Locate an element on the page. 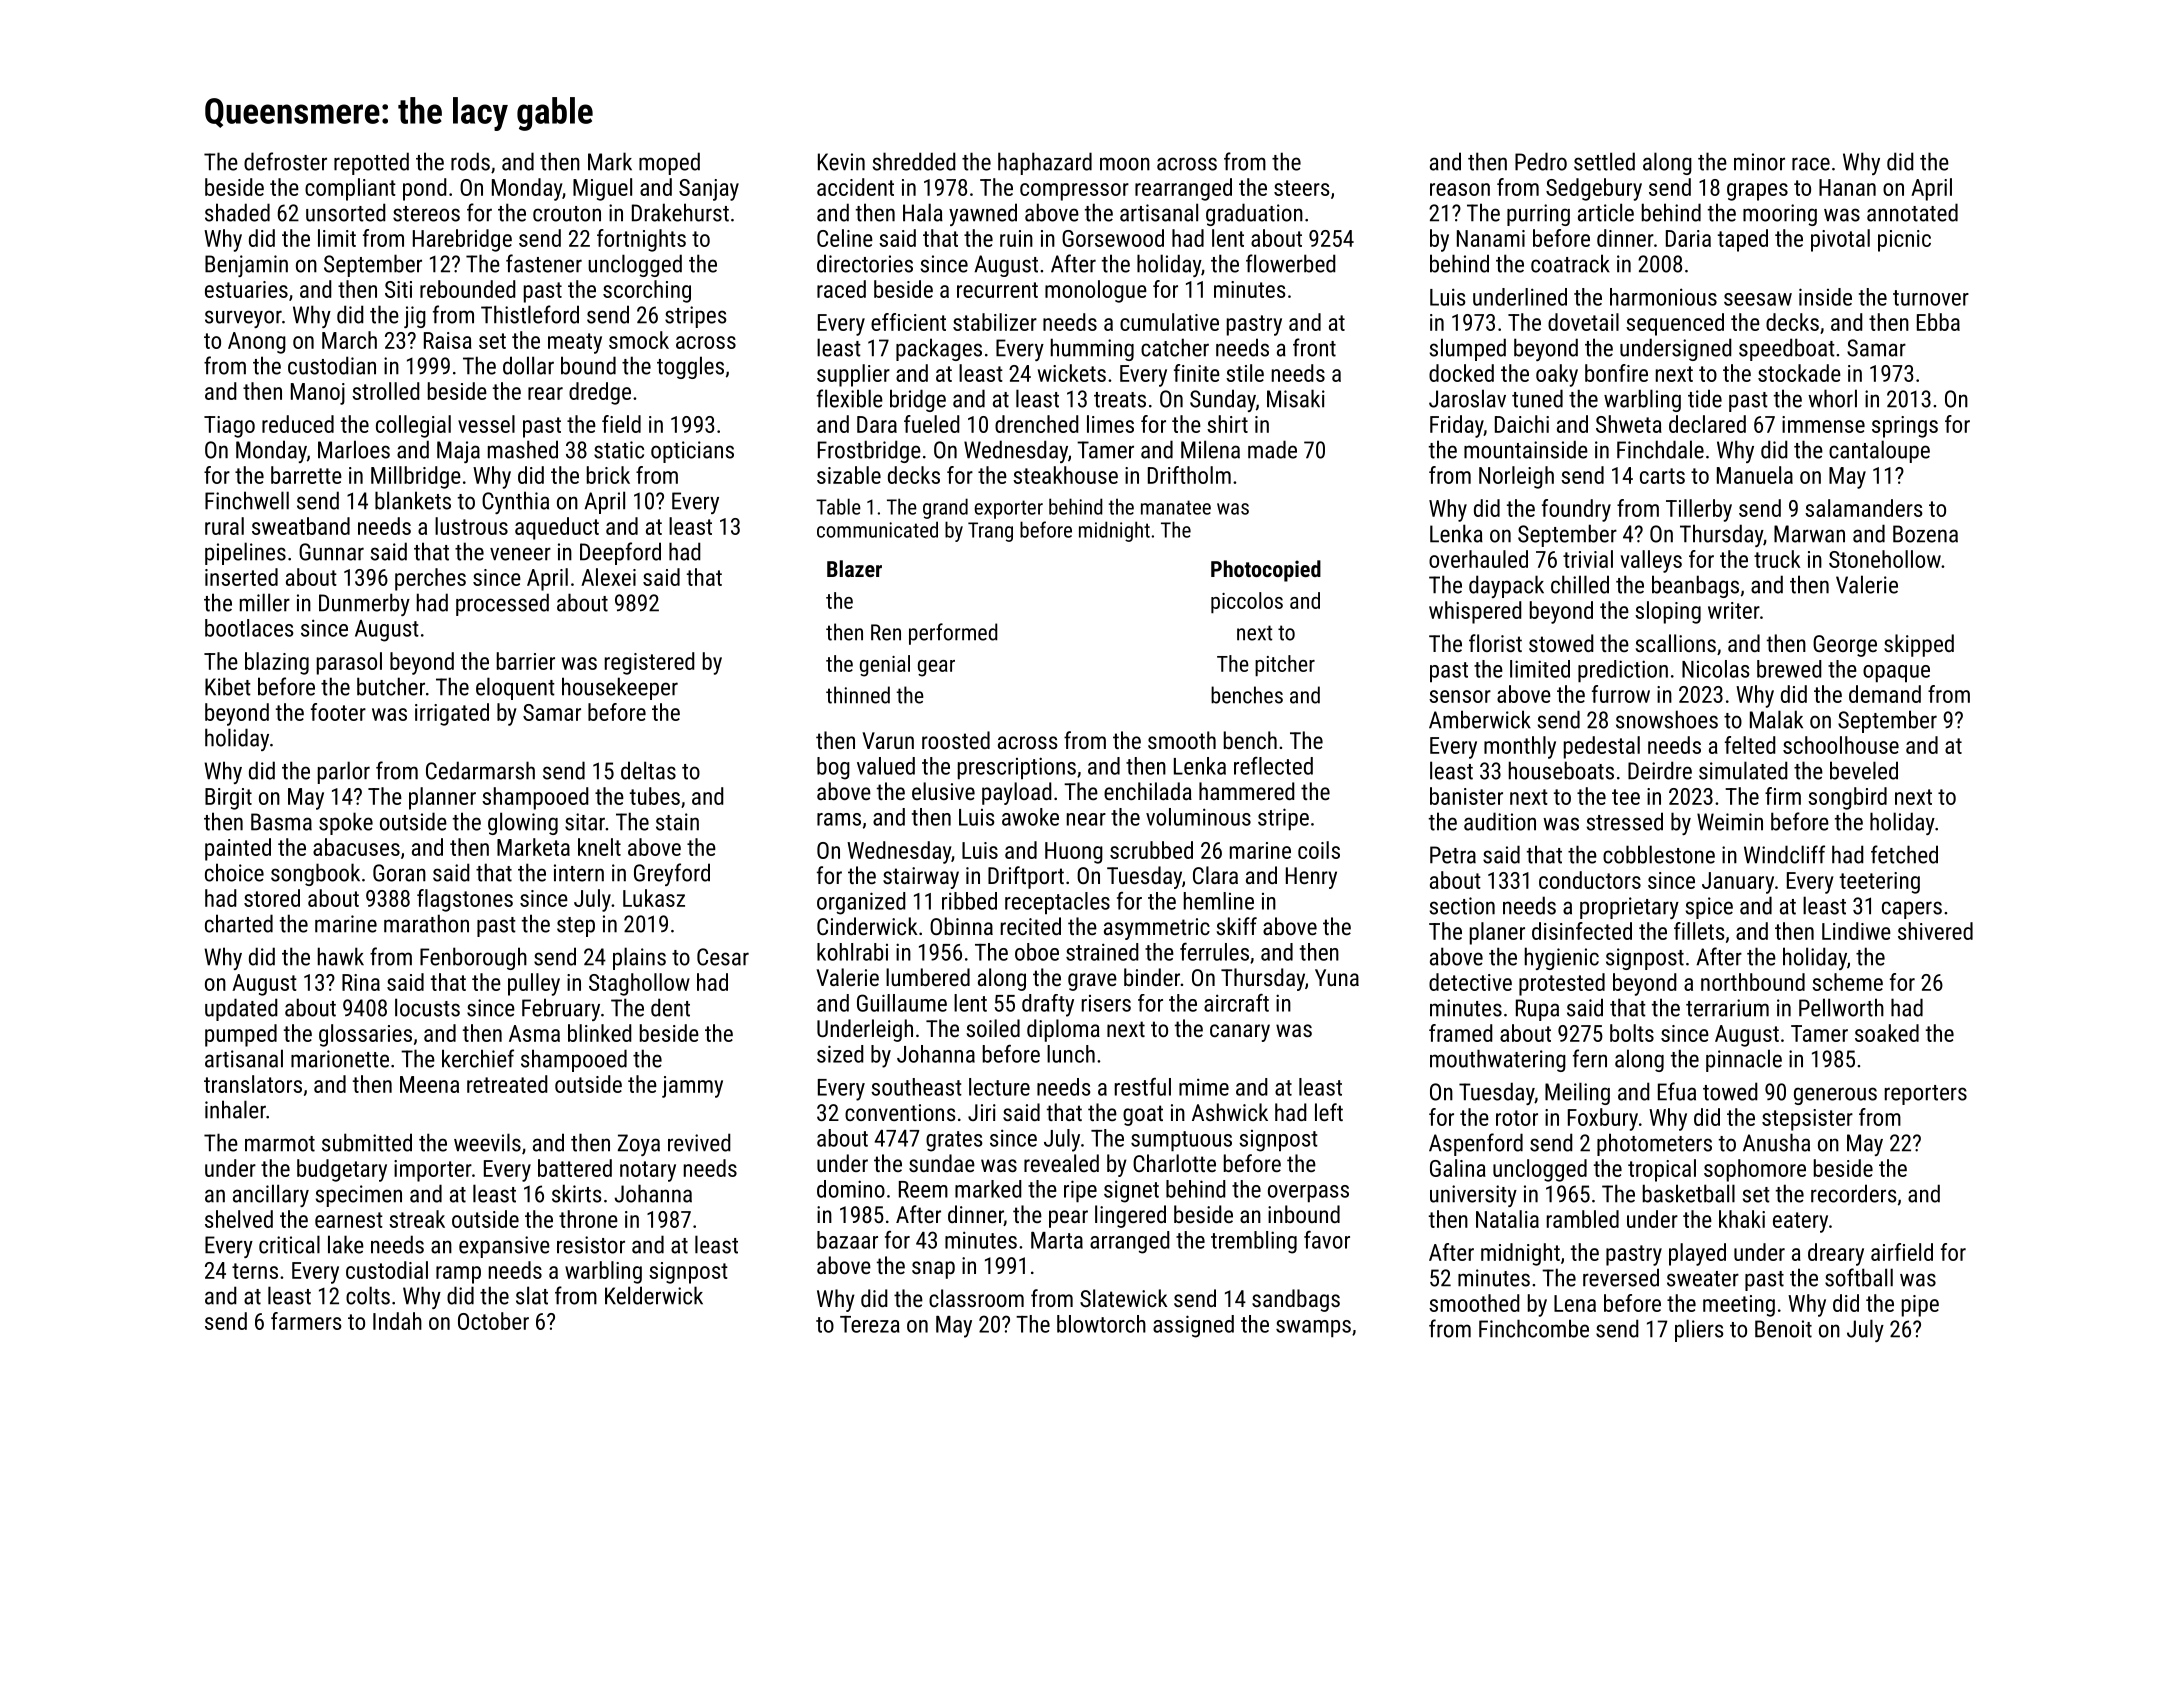 The width and height of the page is (2178, 1683). efficient is located at coordinates (908, 322).
